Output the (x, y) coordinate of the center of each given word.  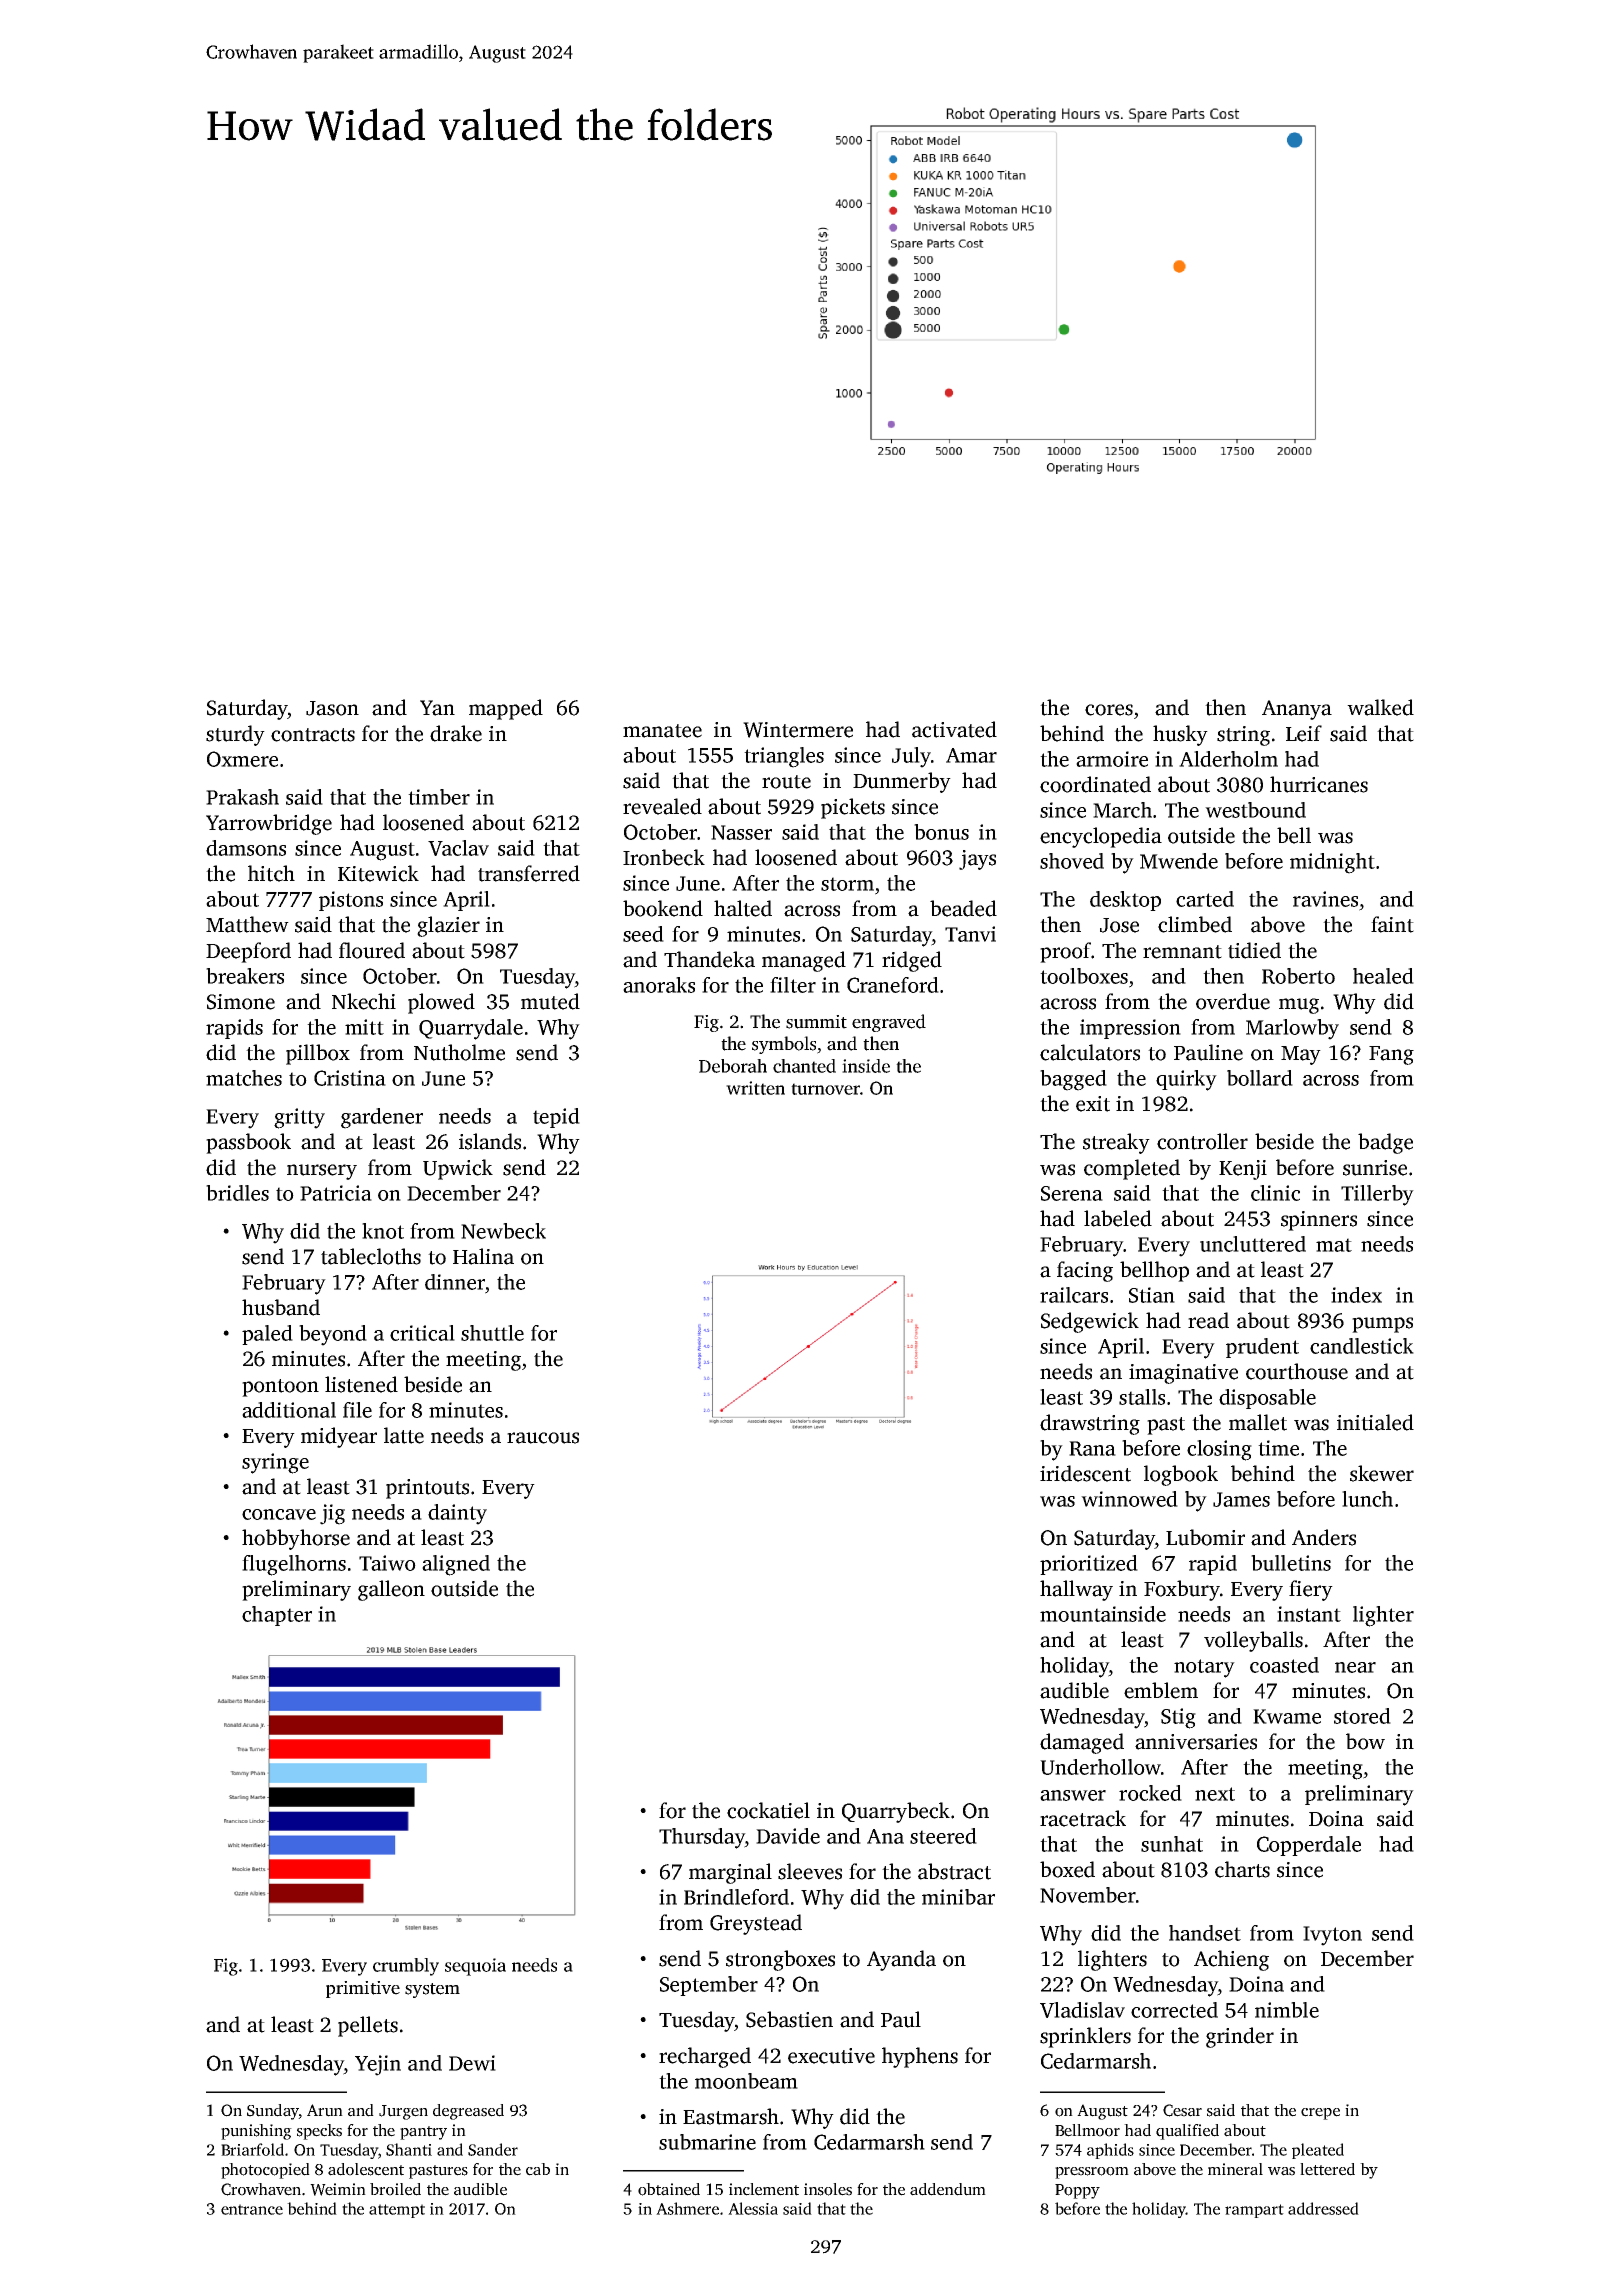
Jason (332, 708)
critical (422, 1333)
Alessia (753, 2208)
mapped (506, 709)
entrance (252, 2209)
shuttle (492, 1333)
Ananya (1297, 710)
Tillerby (1377, 1195)
